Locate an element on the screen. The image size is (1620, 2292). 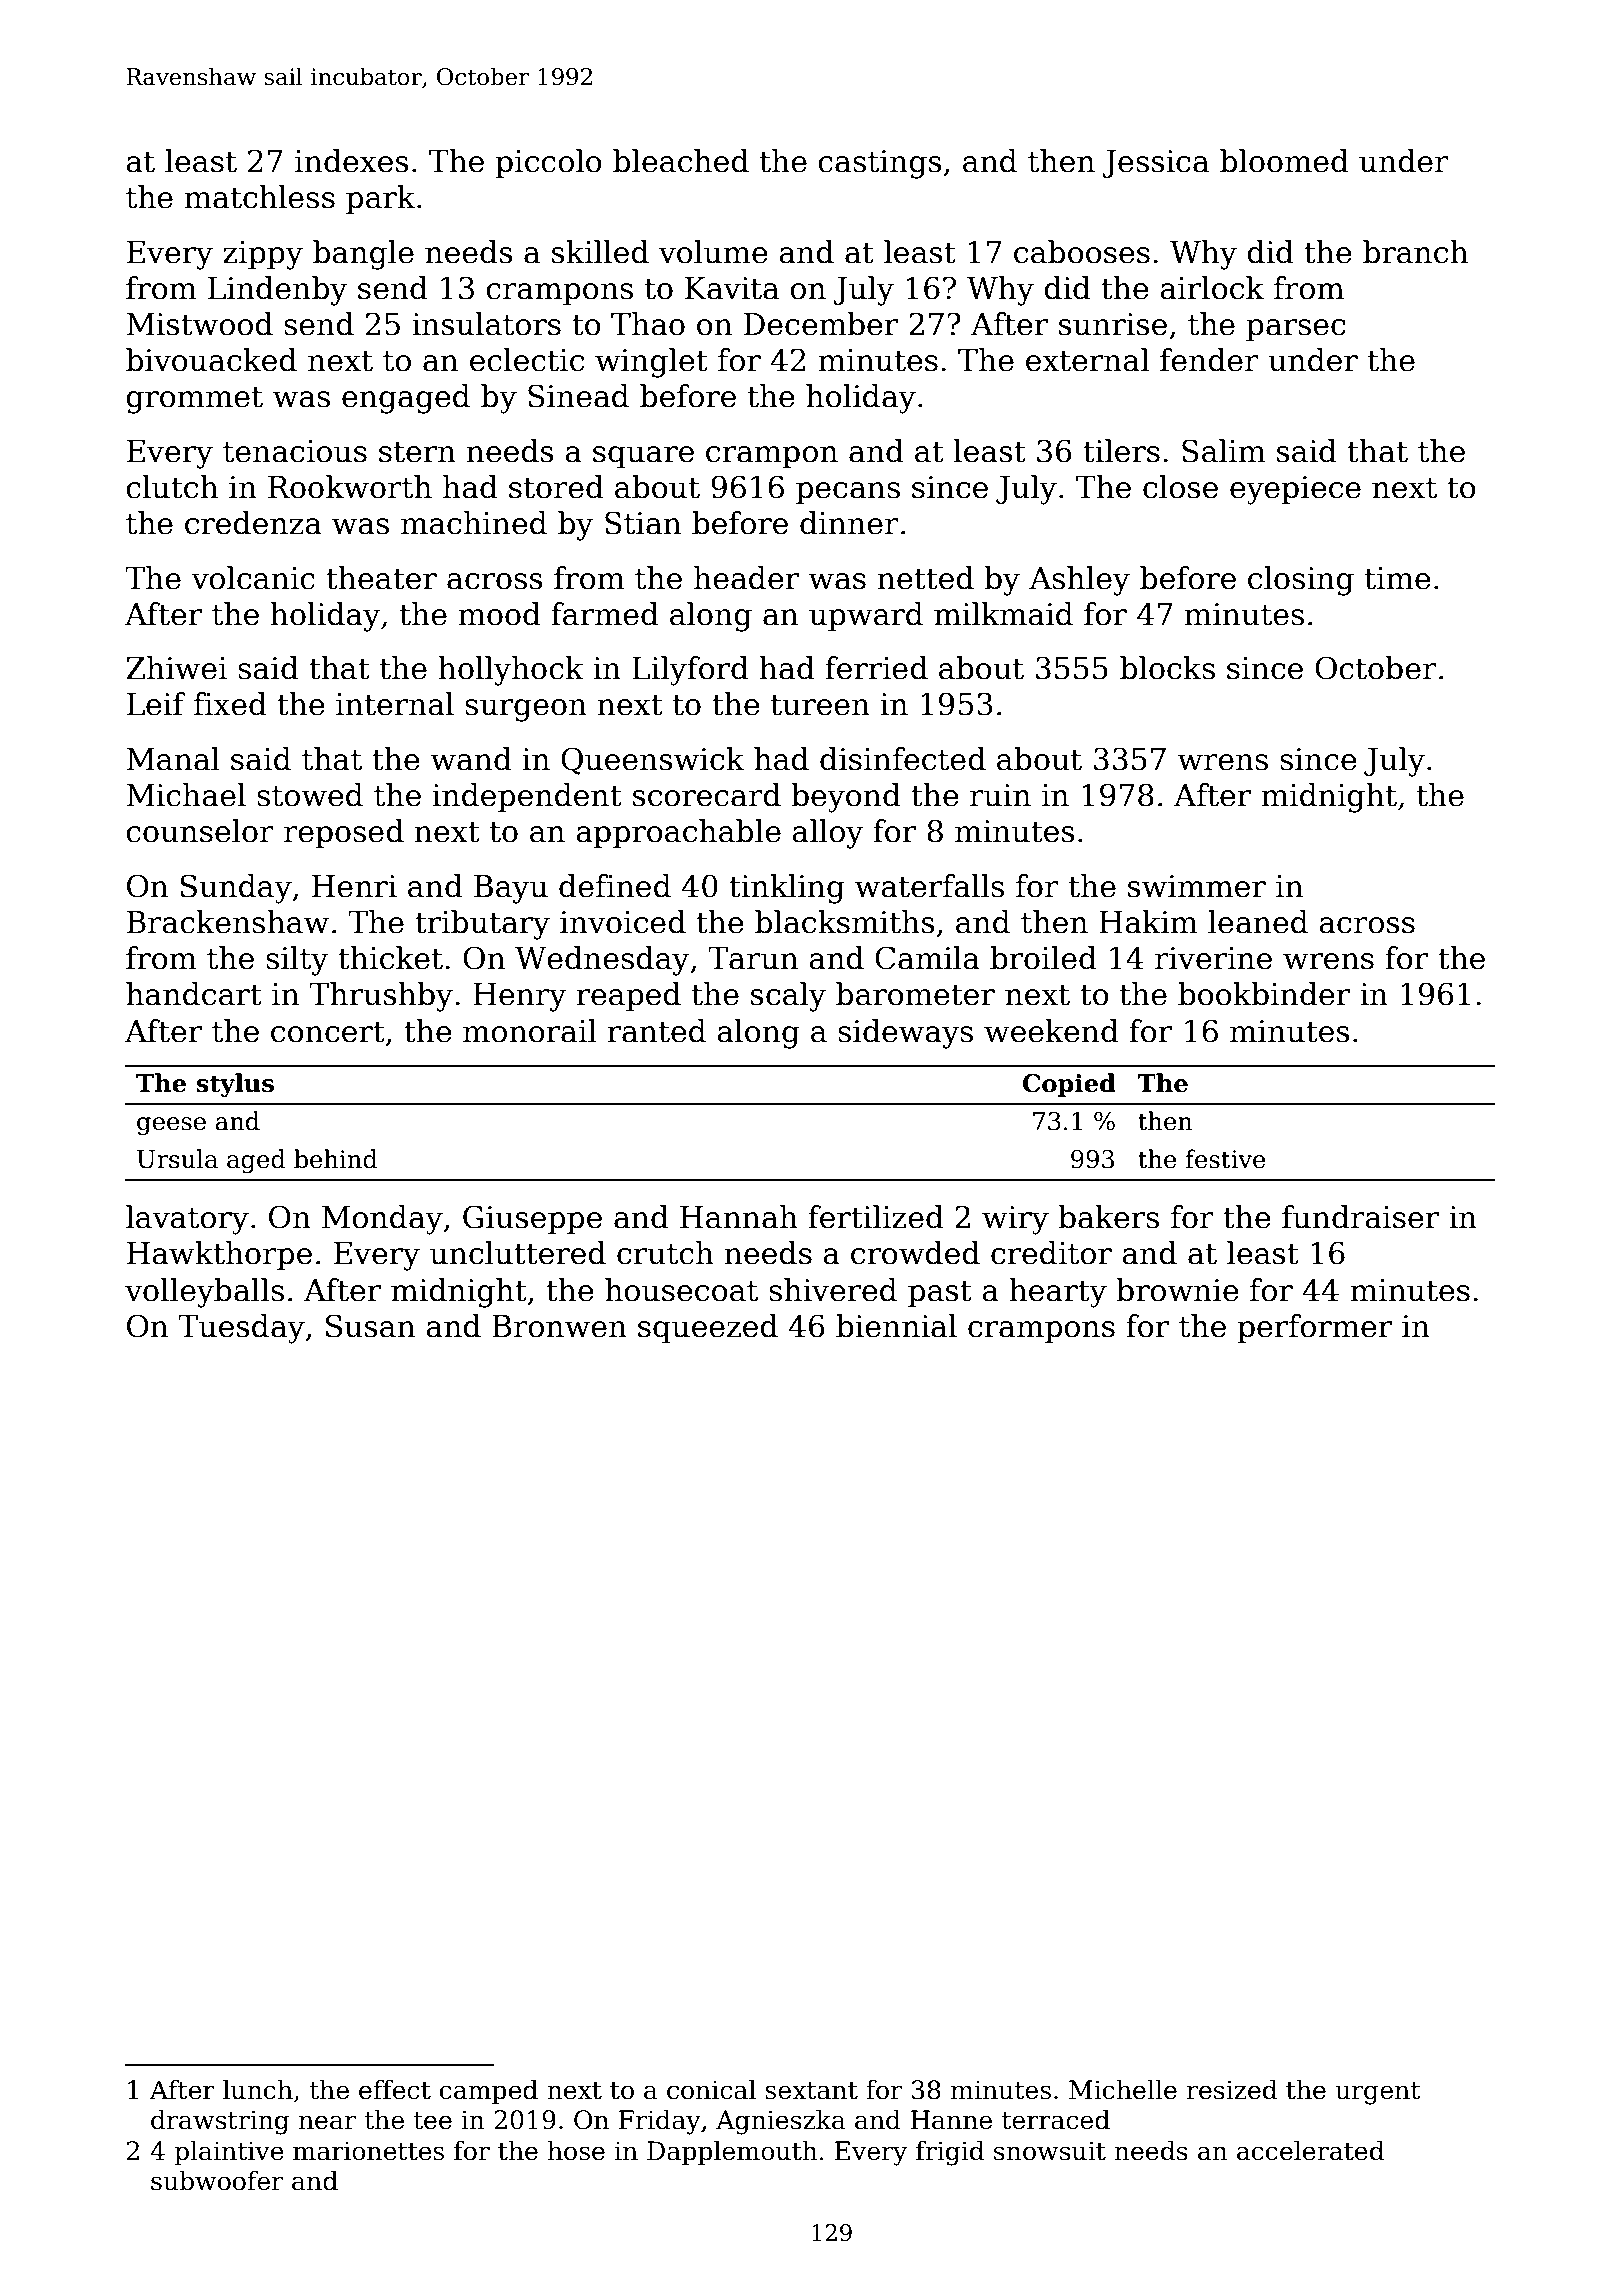
independent is located at coordinates (527, 797).
